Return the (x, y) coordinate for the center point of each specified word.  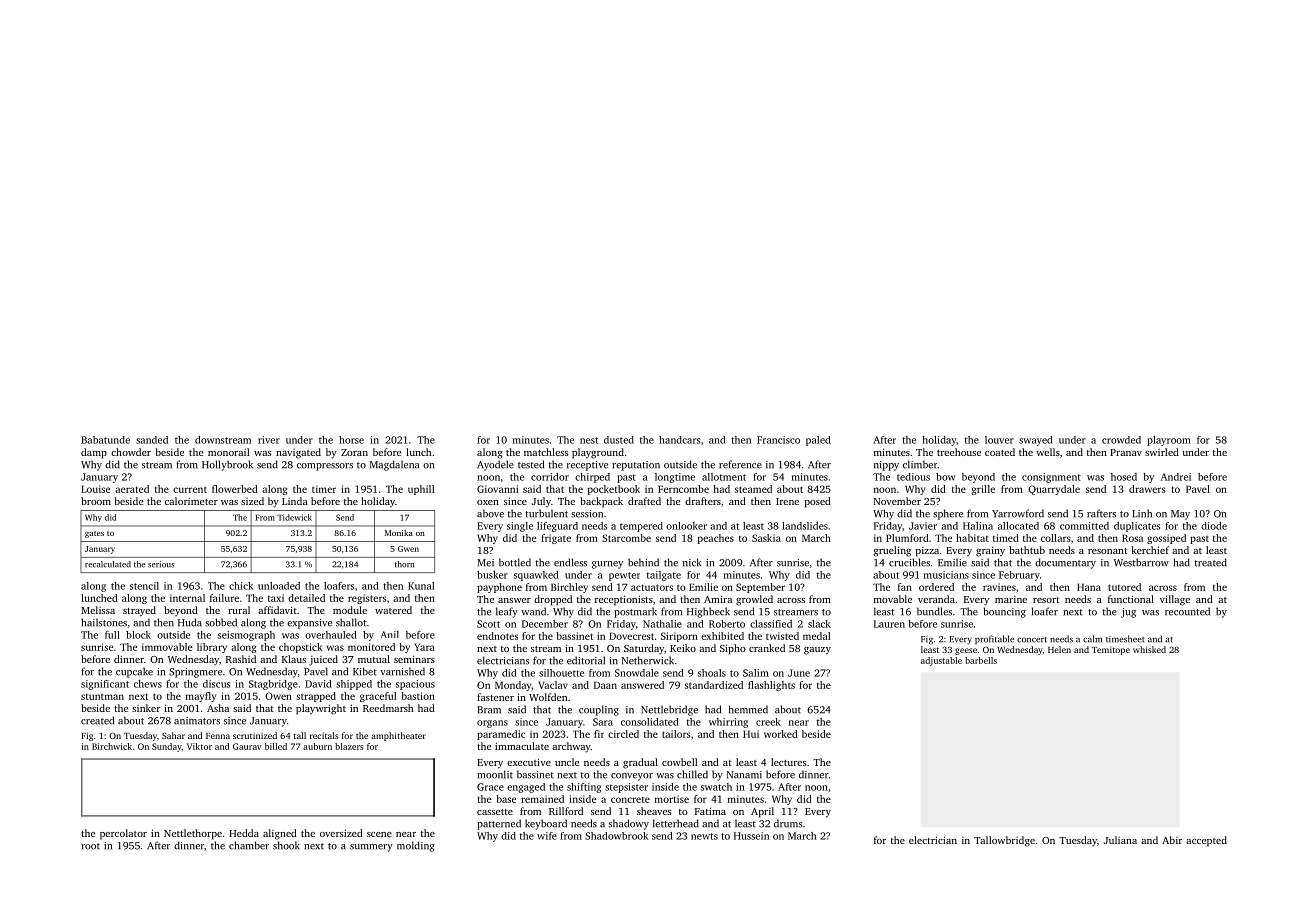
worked (781, 734)
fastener (495, 697)
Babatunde (105, 440)
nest (589, 440)
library (212, 648)
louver (999, 440)
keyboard (546, 824)
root (90, 846)
